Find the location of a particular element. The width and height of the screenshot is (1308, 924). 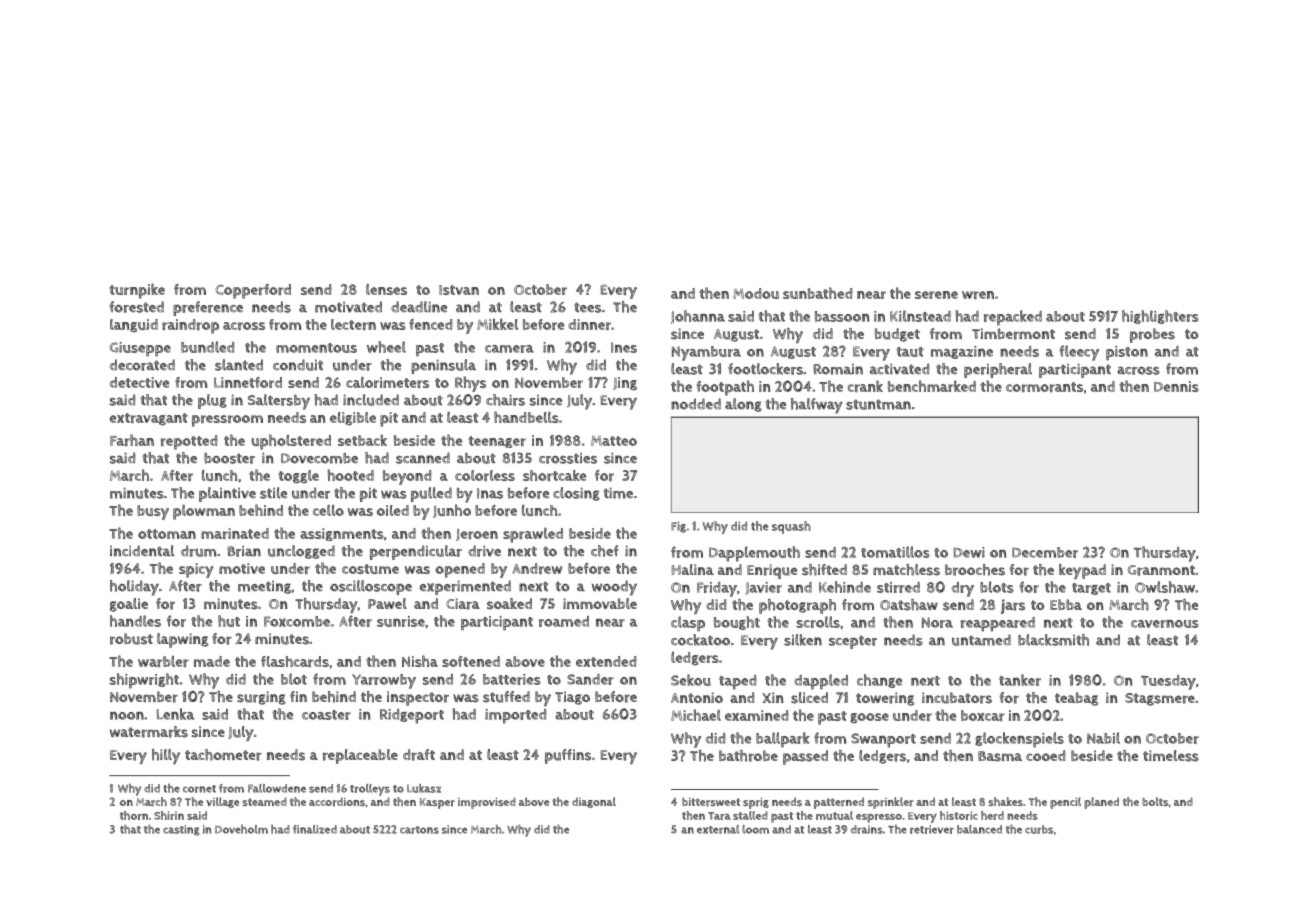

watermarks is located at coordinates (149, 732).
